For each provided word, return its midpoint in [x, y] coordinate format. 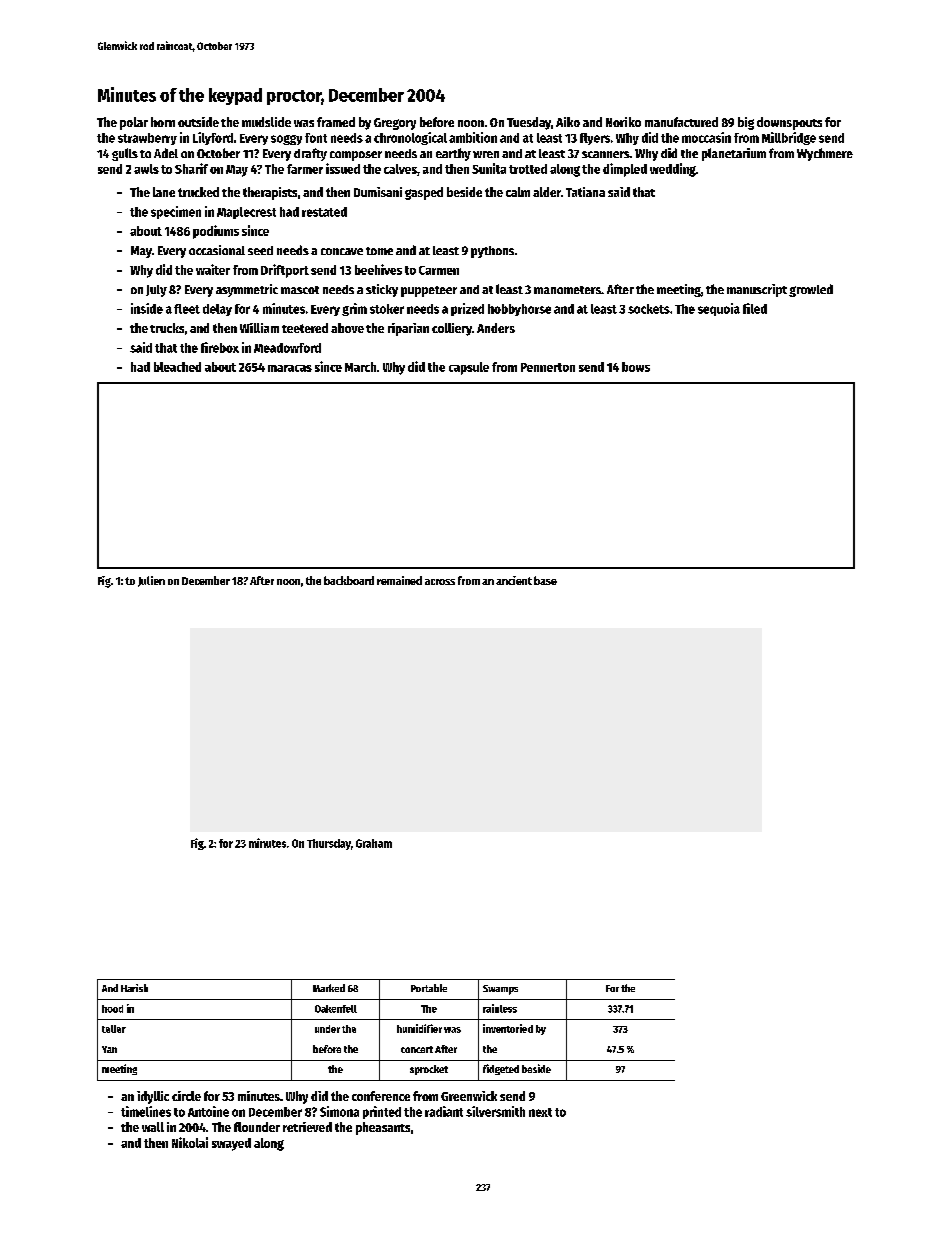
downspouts [789, 123]
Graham [374, 843]
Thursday [329, 844]
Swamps [500, 990]
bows [636, 367]
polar [134, 123]
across [440, 582]
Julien [151, 581]
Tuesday [529, 123]
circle [186, 1096]
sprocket [429, 1070]
